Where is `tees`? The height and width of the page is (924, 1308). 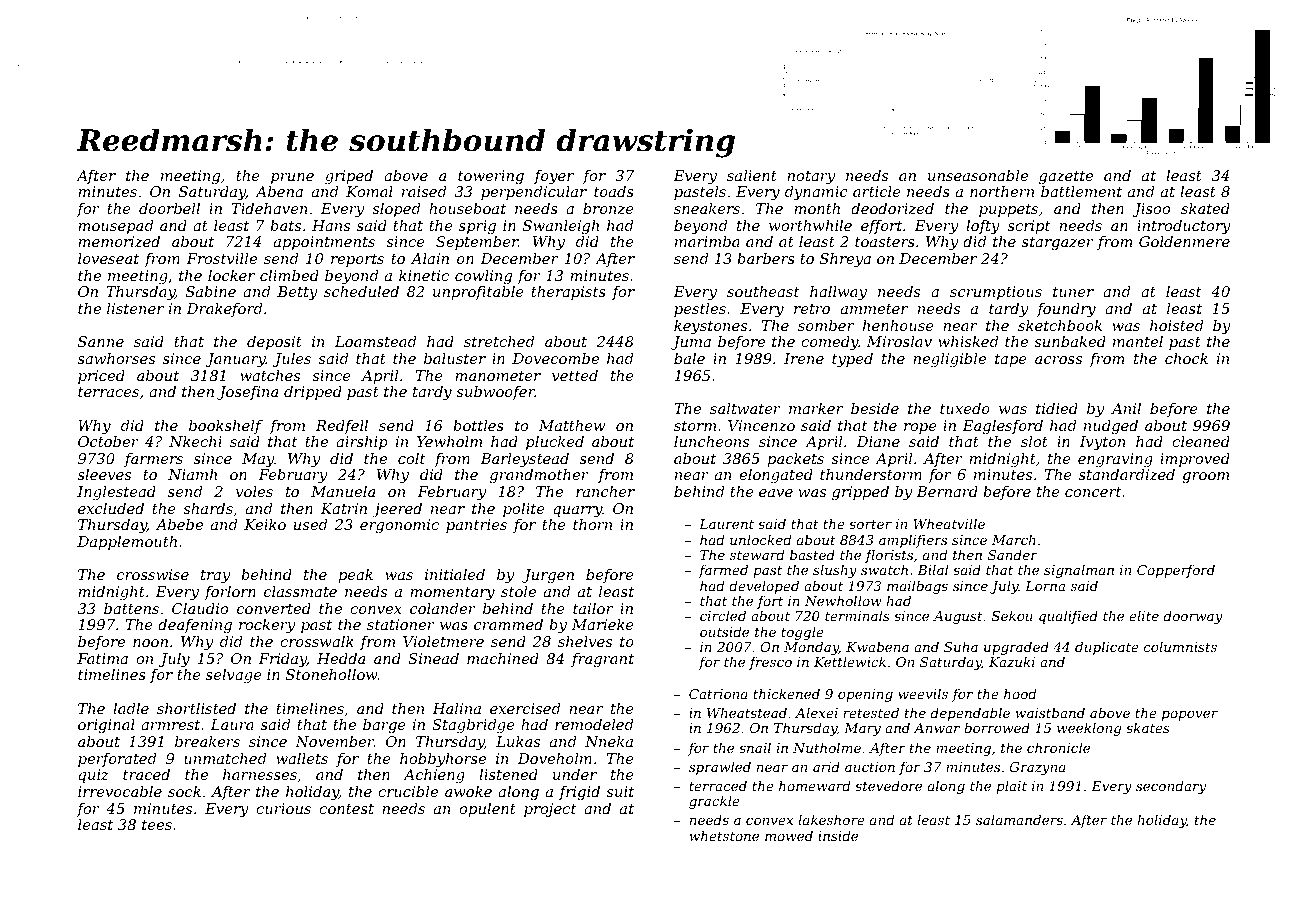 tees is located at coordinates (157, 825).
